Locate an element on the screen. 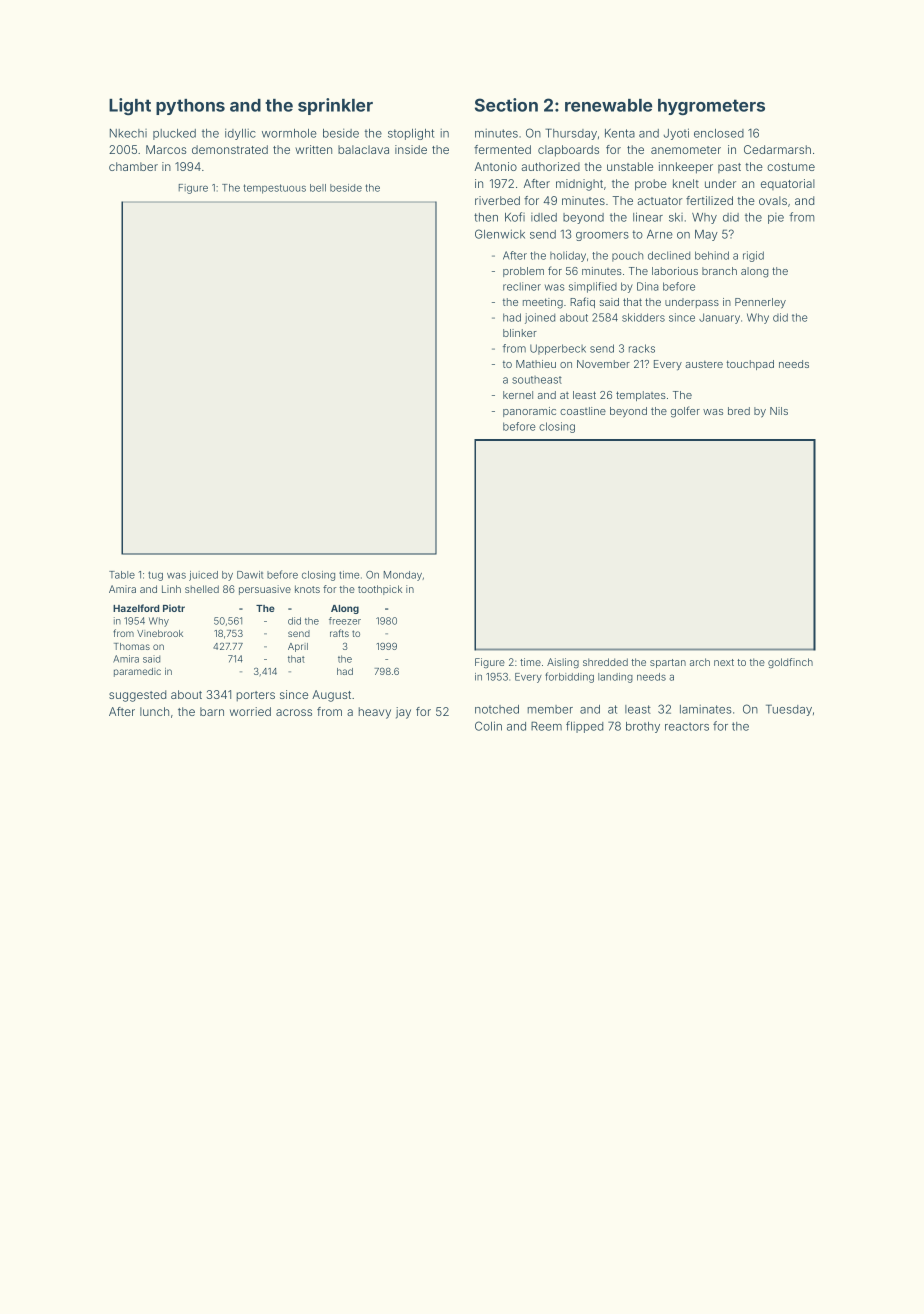 The width and height of the screenshot is (924, 1314). bred is located at coordinates (739, 411).
